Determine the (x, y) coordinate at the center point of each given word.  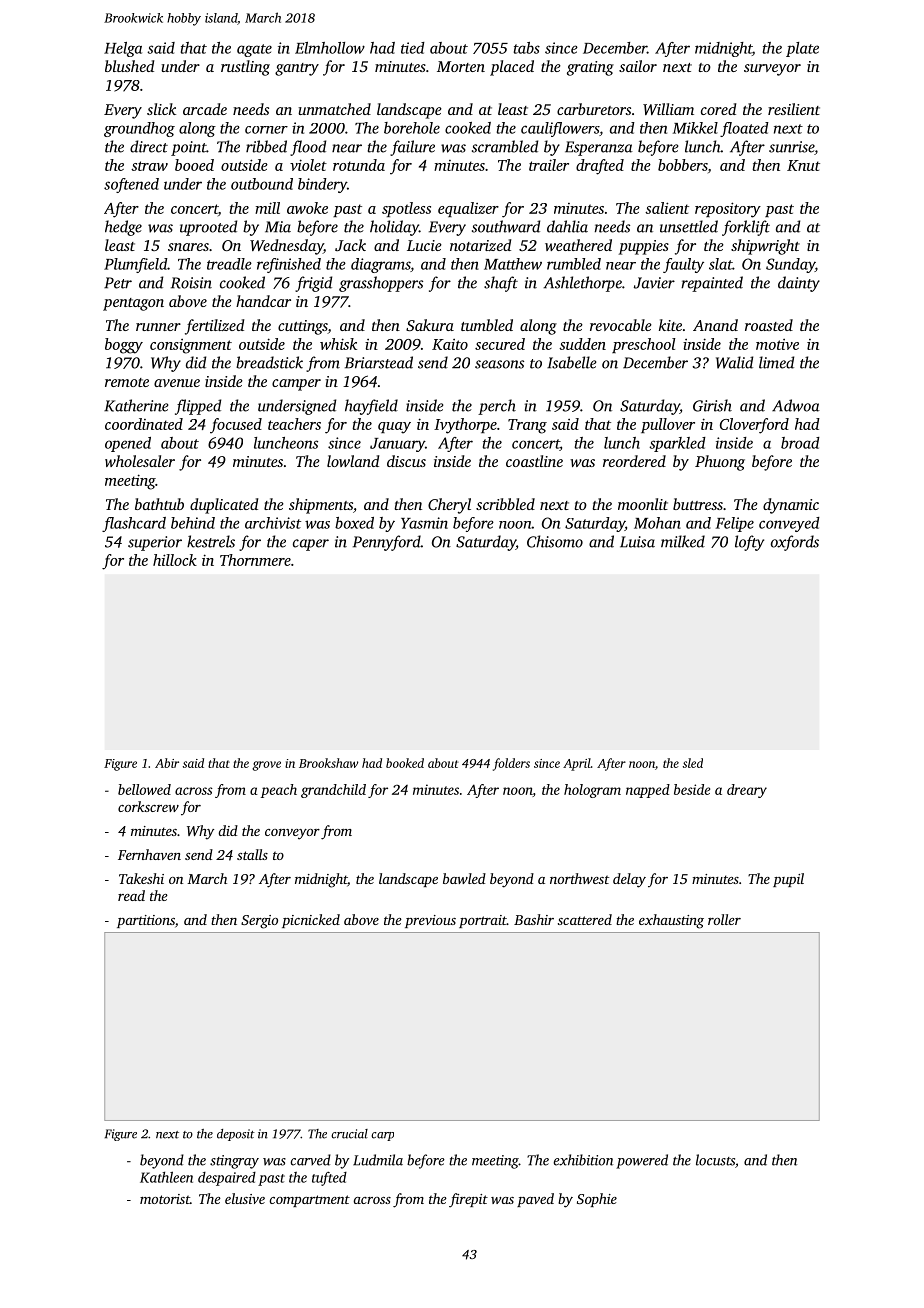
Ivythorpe (465, 426)
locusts (715, 1160)
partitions (146, 921)
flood (308, 148)
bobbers (683, 165)
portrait (483, 921)
